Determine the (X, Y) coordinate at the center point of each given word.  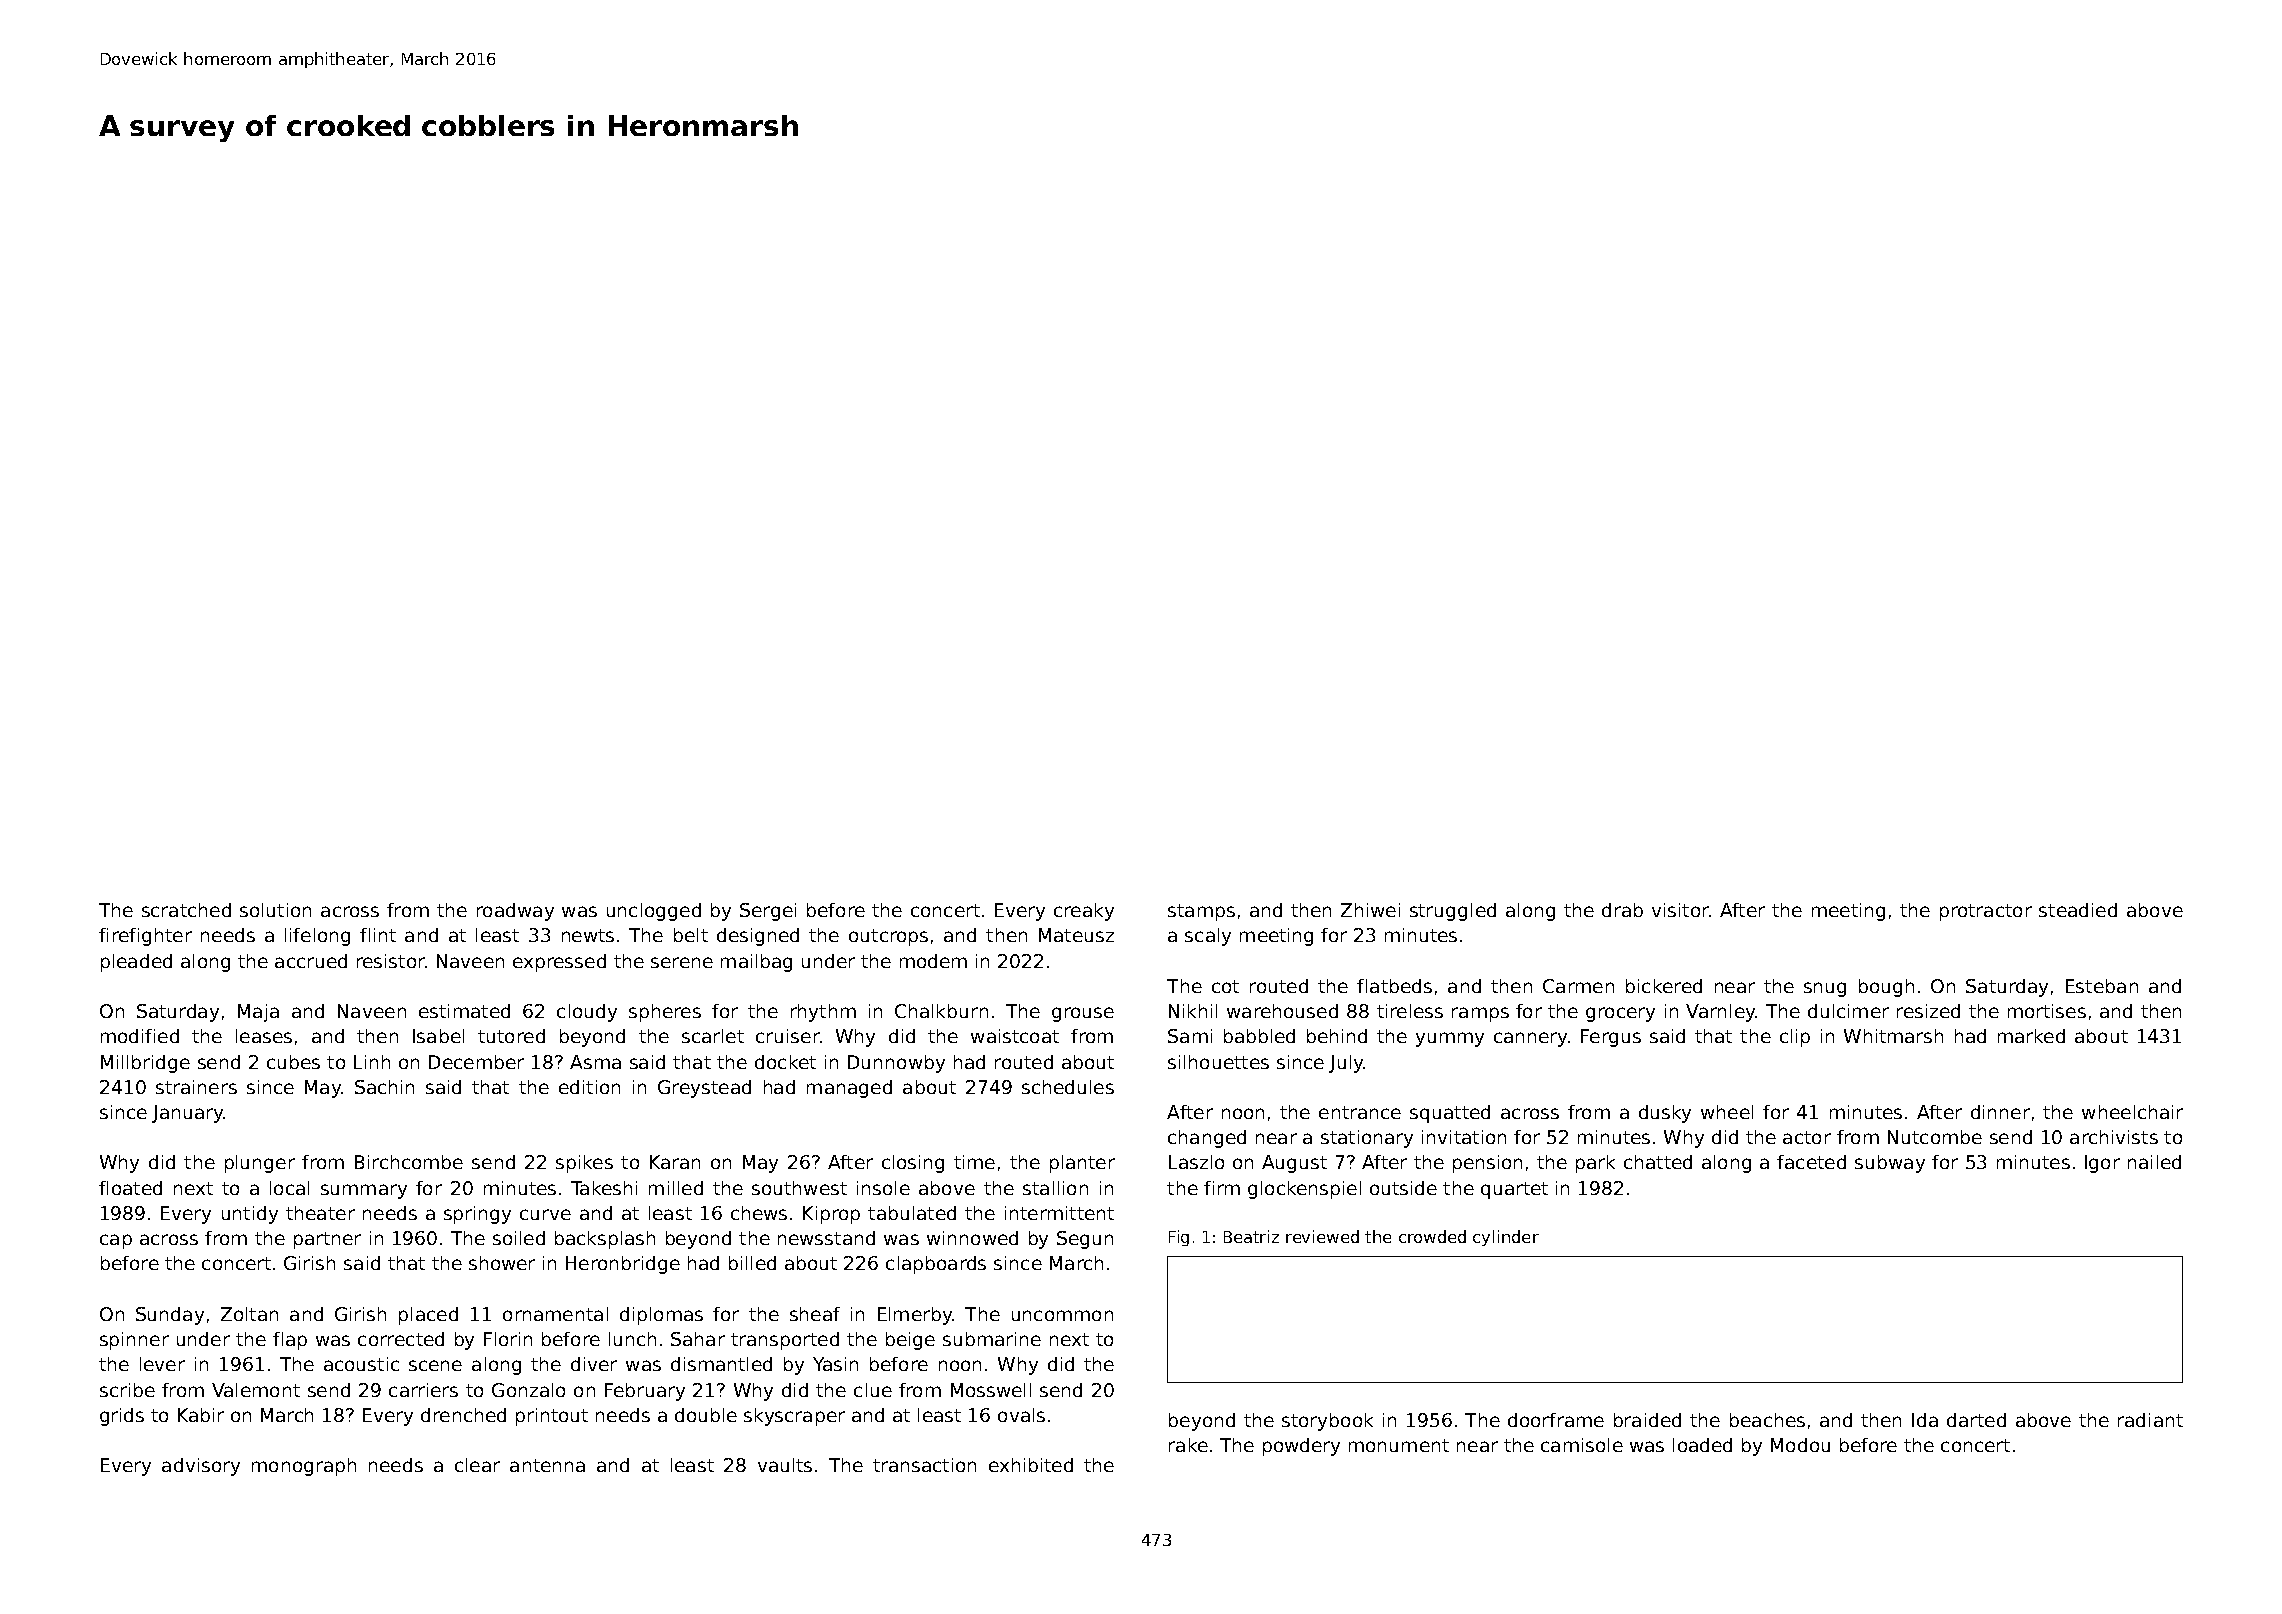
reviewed (1322, 1236)
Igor (2102, 1164)
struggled (1453, 912)
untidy (250, 1215)
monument (1399, 1445)
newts (588, 935)
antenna (547, 1465)
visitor (1680, 910)
